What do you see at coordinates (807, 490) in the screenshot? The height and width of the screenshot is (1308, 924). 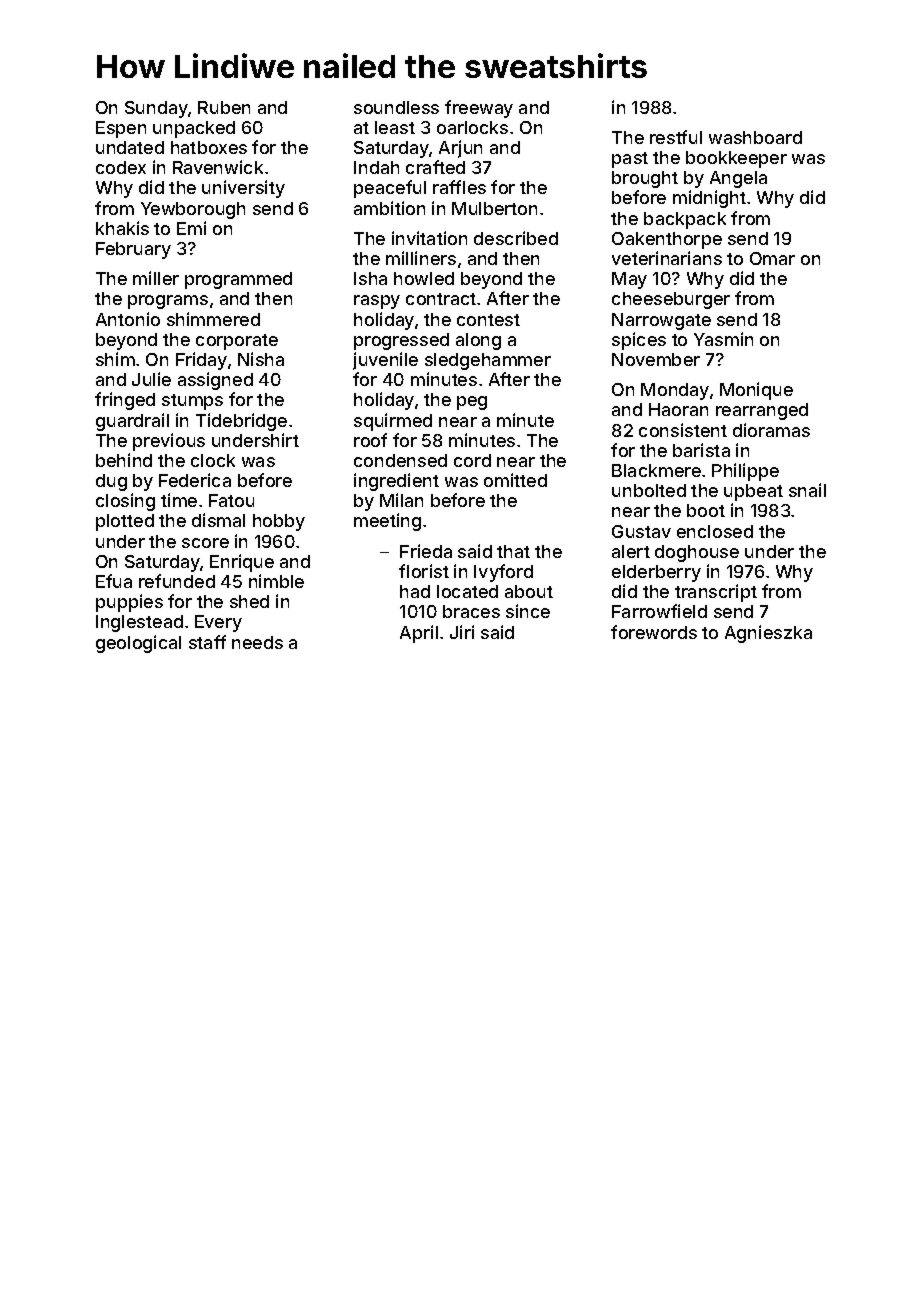 I see `snail` at bounding box center [807, 490].
